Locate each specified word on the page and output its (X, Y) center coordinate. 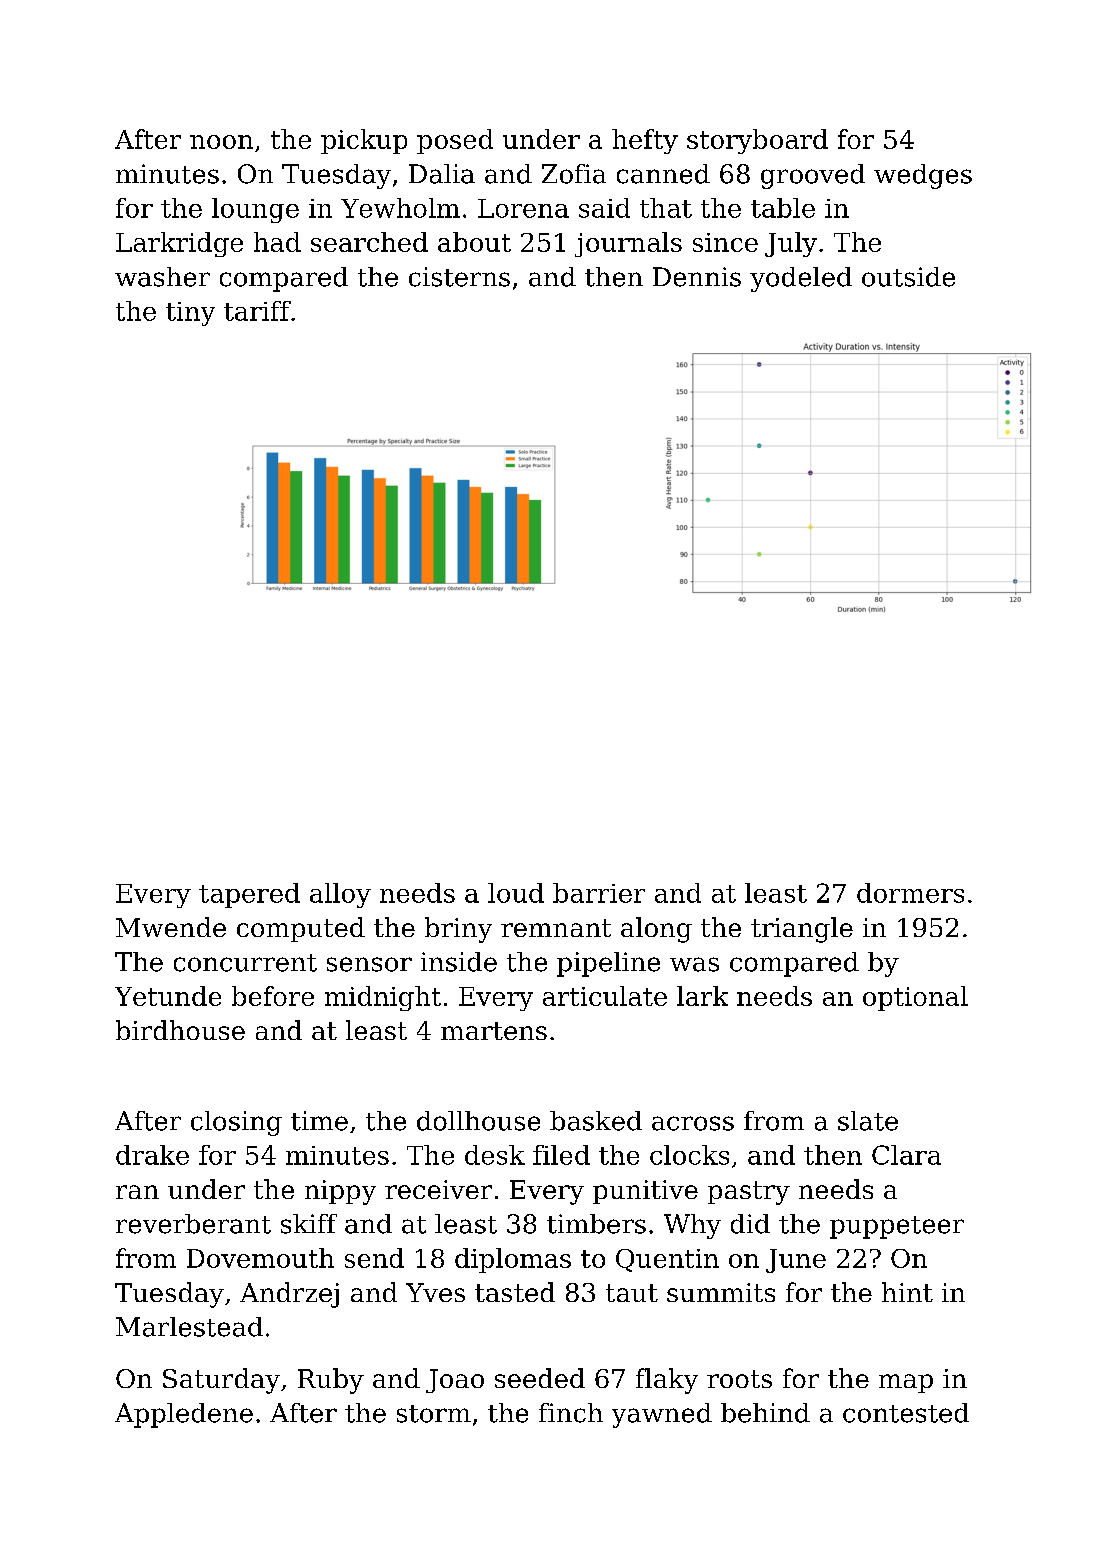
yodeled (801, 279)
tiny (190, 314)
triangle (802, 930)
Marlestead (189, 1327)
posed (455, 141)
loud (516, 893)
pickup (364, 141)
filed (561, 1155)
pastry (749, 1193)
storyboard (757, 141)
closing (236, 1123)
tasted (515, 1292)
